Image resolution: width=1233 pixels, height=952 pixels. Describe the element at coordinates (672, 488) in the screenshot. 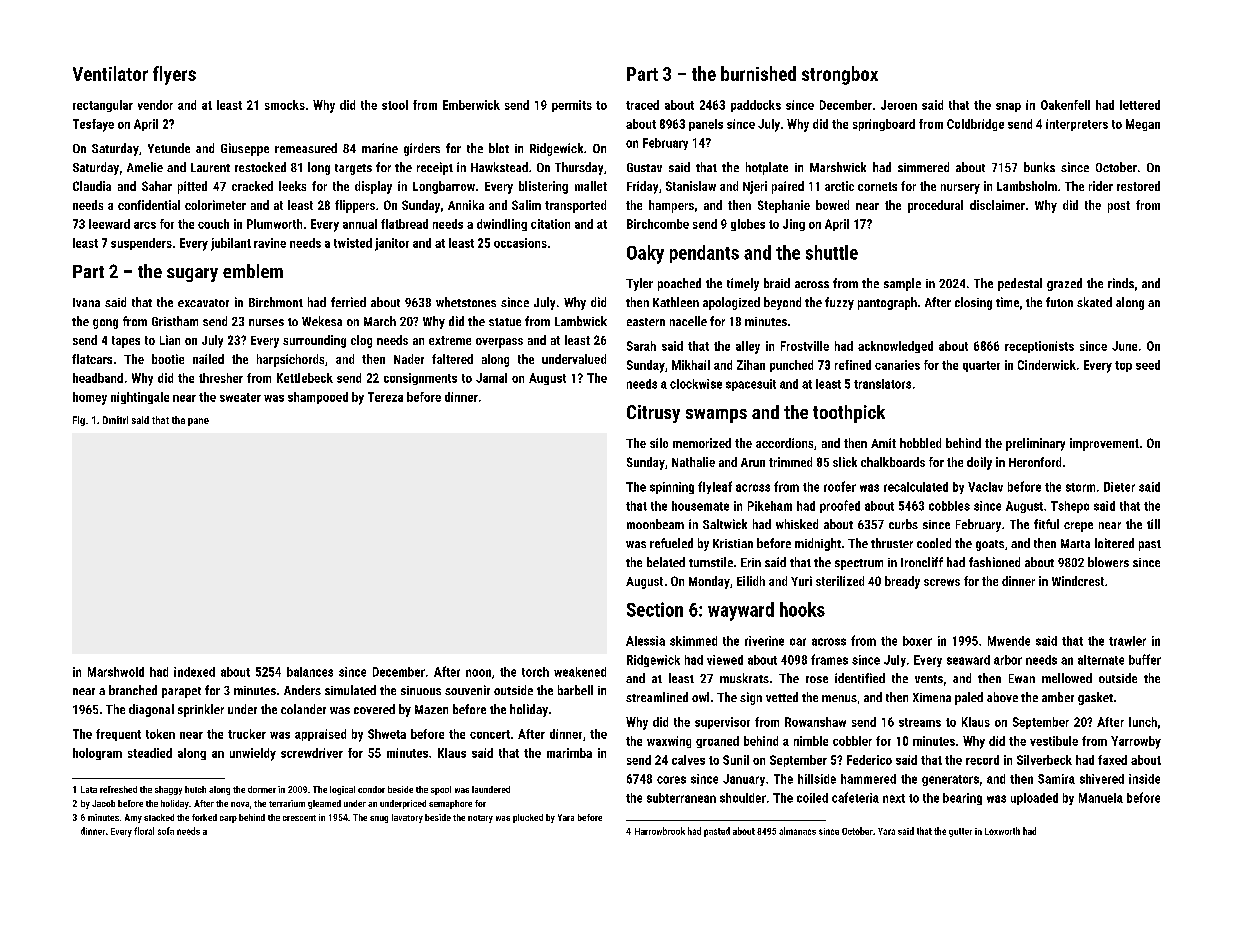

I see `spinning` at that location.
